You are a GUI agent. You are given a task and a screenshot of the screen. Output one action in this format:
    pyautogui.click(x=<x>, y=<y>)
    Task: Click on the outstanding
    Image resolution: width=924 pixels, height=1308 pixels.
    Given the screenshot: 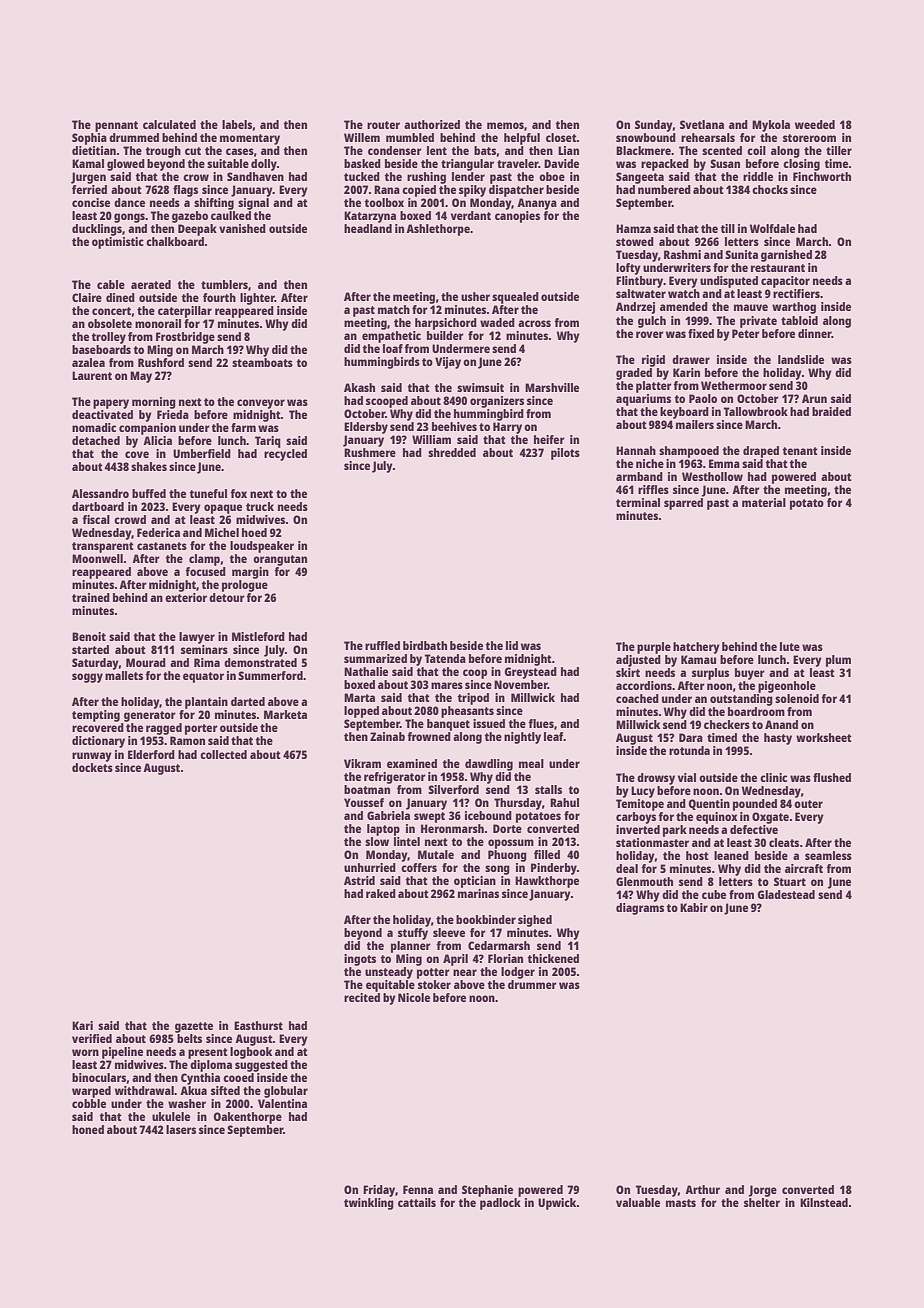 What is the action you would take?
    pyautogui.click(x=741, y=700)
